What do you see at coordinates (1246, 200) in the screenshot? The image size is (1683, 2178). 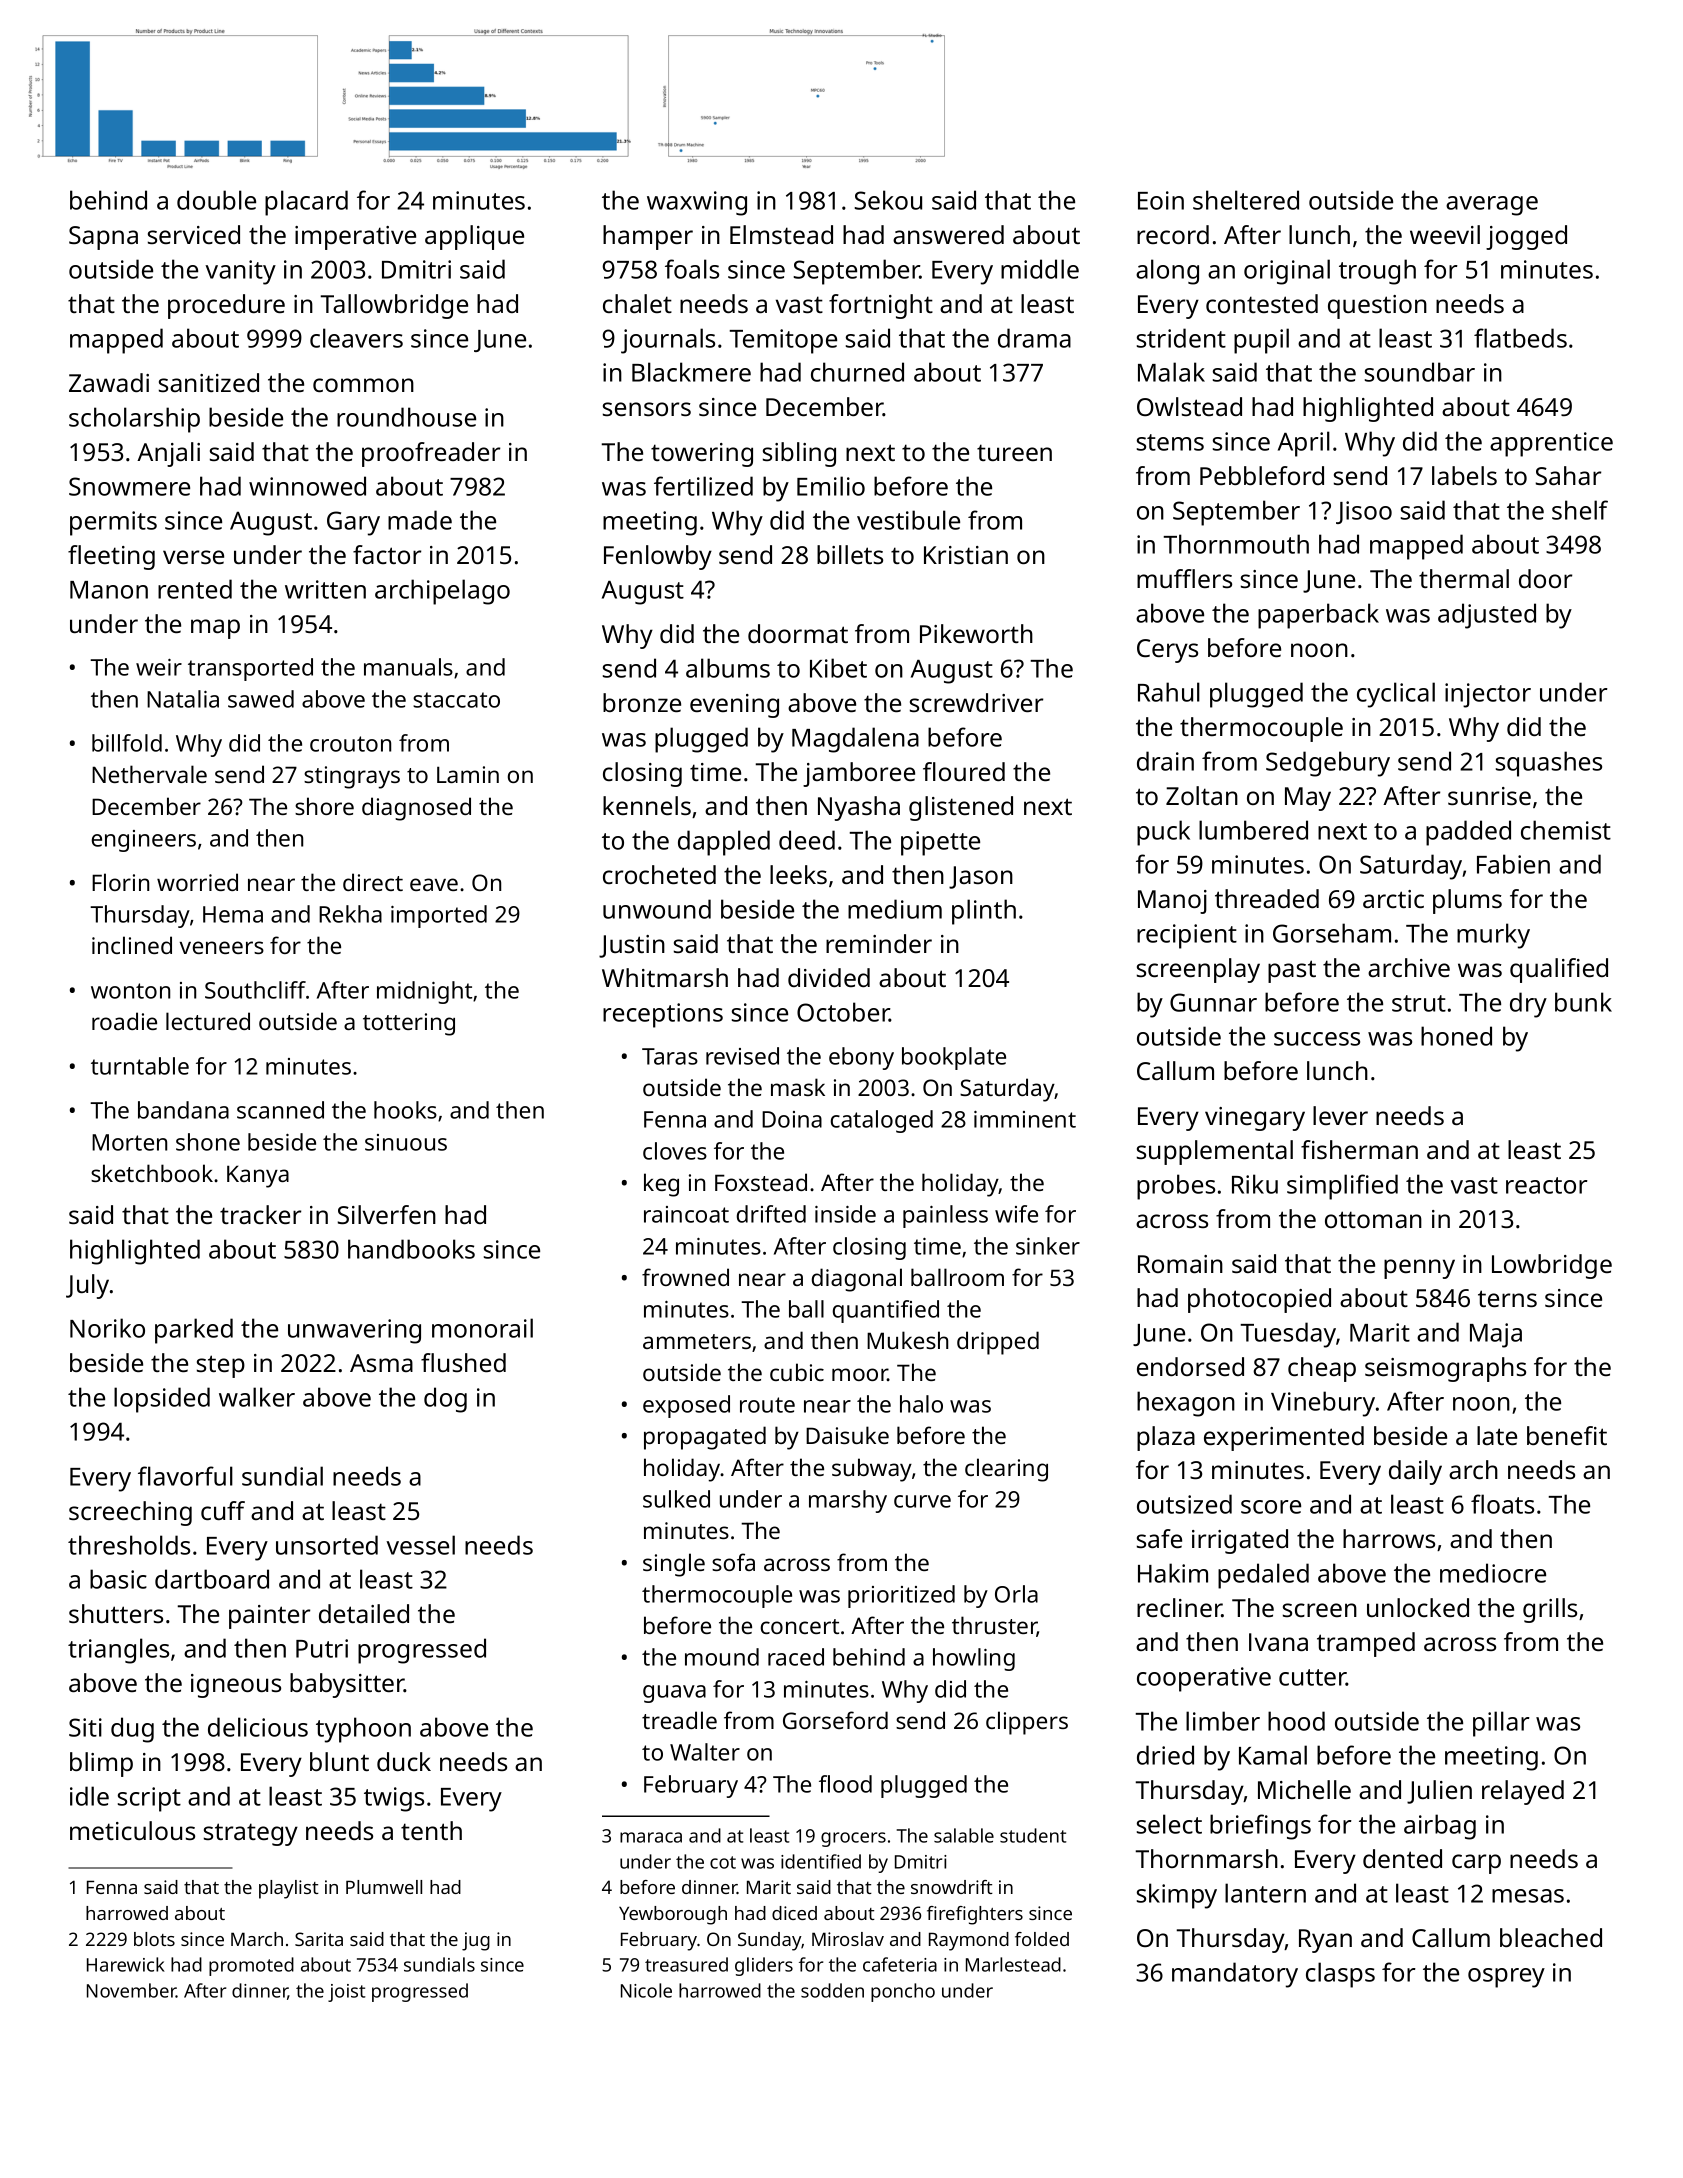 I see `sheltered` at bounding box center [1246, 200].
